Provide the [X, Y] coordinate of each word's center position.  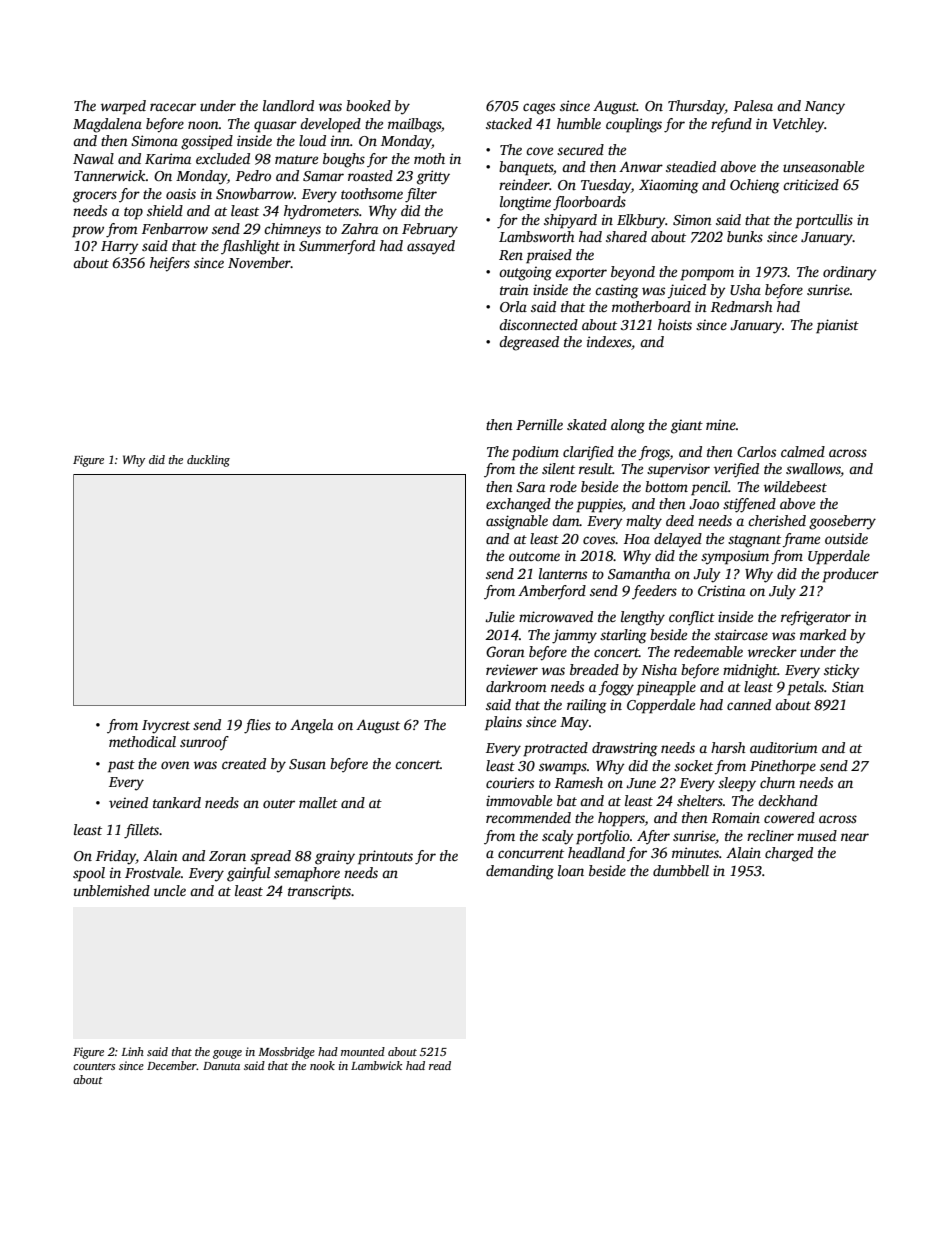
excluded [223, 158]
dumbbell [681, 870]
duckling [208, 461]
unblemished [112, 890]
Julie [500, 616]
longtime [525, 203]
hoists [675, 324]
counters [94, 1066]
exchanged [518, 505]
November [259, 262]
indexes [609, 343]
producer [850, 575]
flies [257, 726]
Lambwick [376, 1065]
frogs [654, 453]
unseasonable [823, 166]
